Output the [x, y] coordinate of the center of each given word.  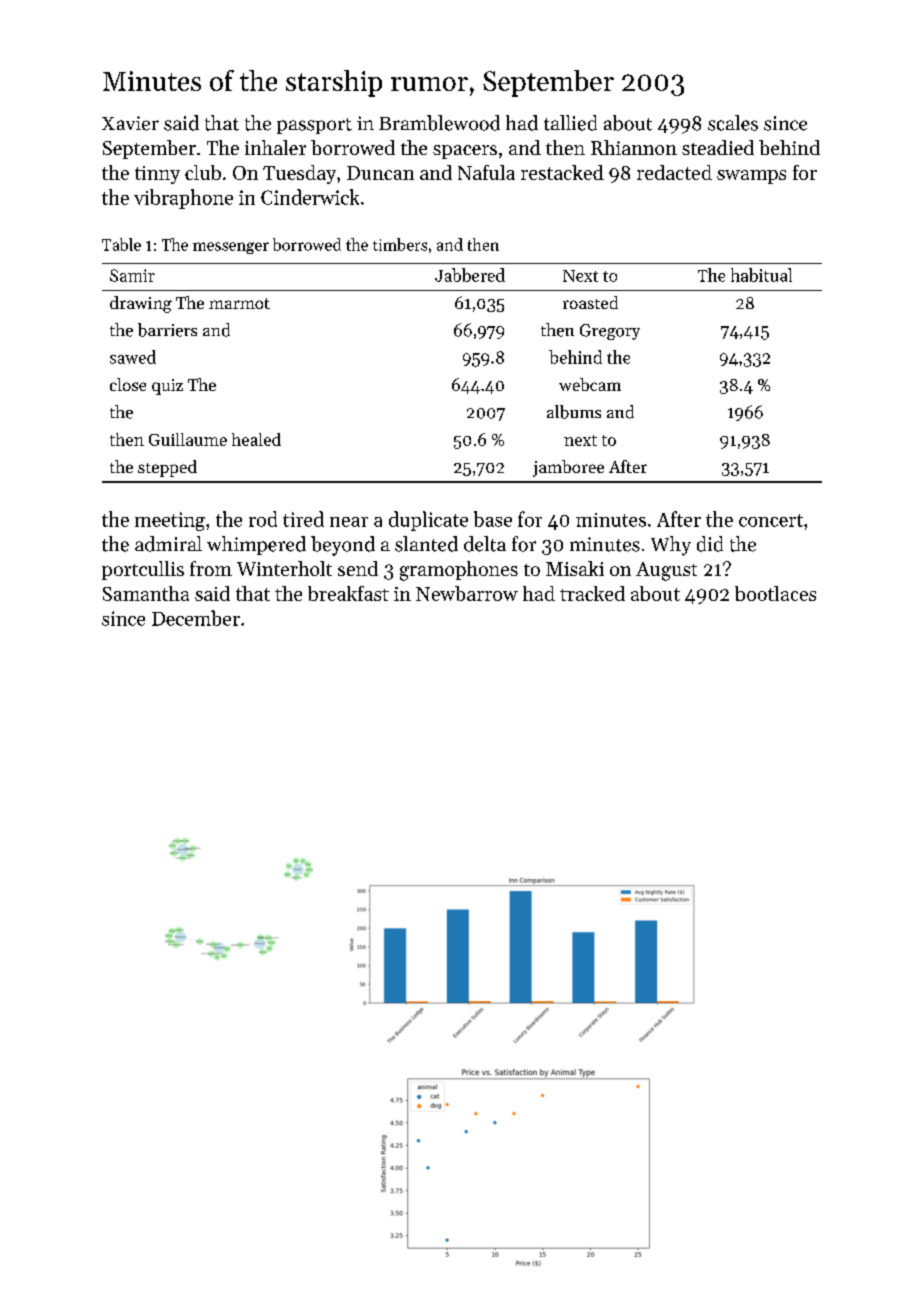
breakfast [348, 593]
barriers [167, 330]
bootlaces [775, 593]
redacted [674, 172]
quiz [167, 387]
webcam [590, 384]
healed [256, 439]
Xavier [130, 123]
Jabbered [470, 275]
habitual [761, 275]
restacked [562, 172]
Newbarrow [467, 593]
